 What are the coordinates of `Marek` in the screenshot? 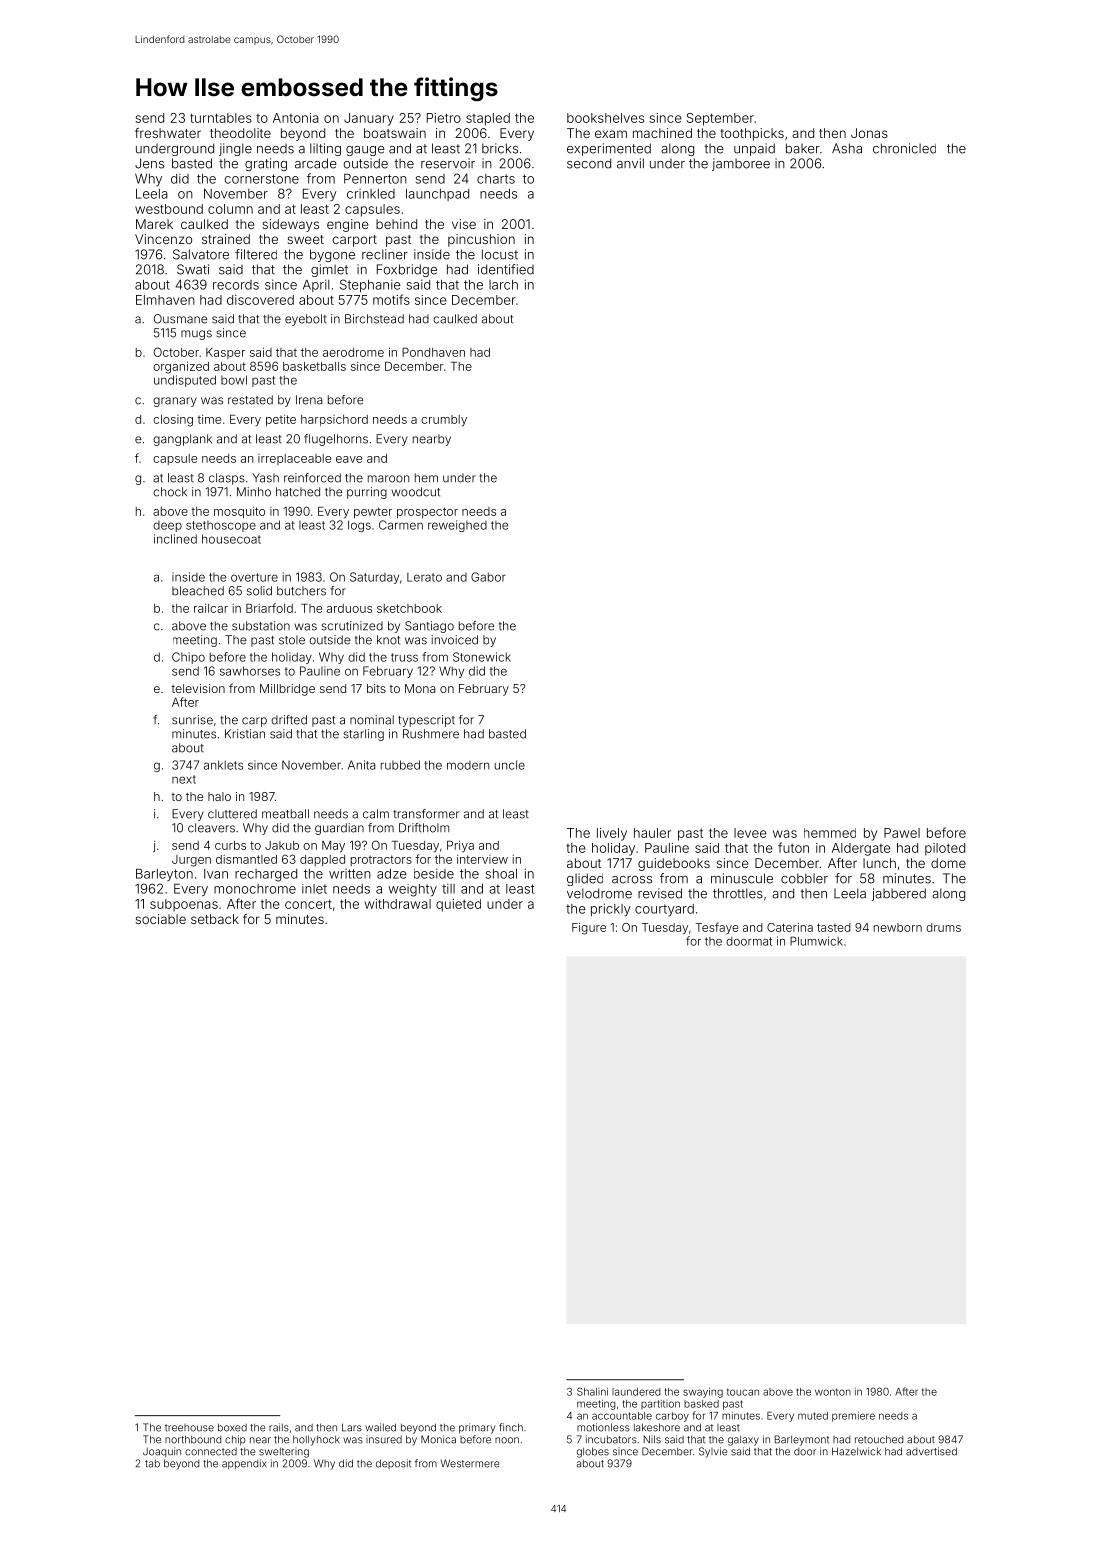 It's located at (154, 224).
